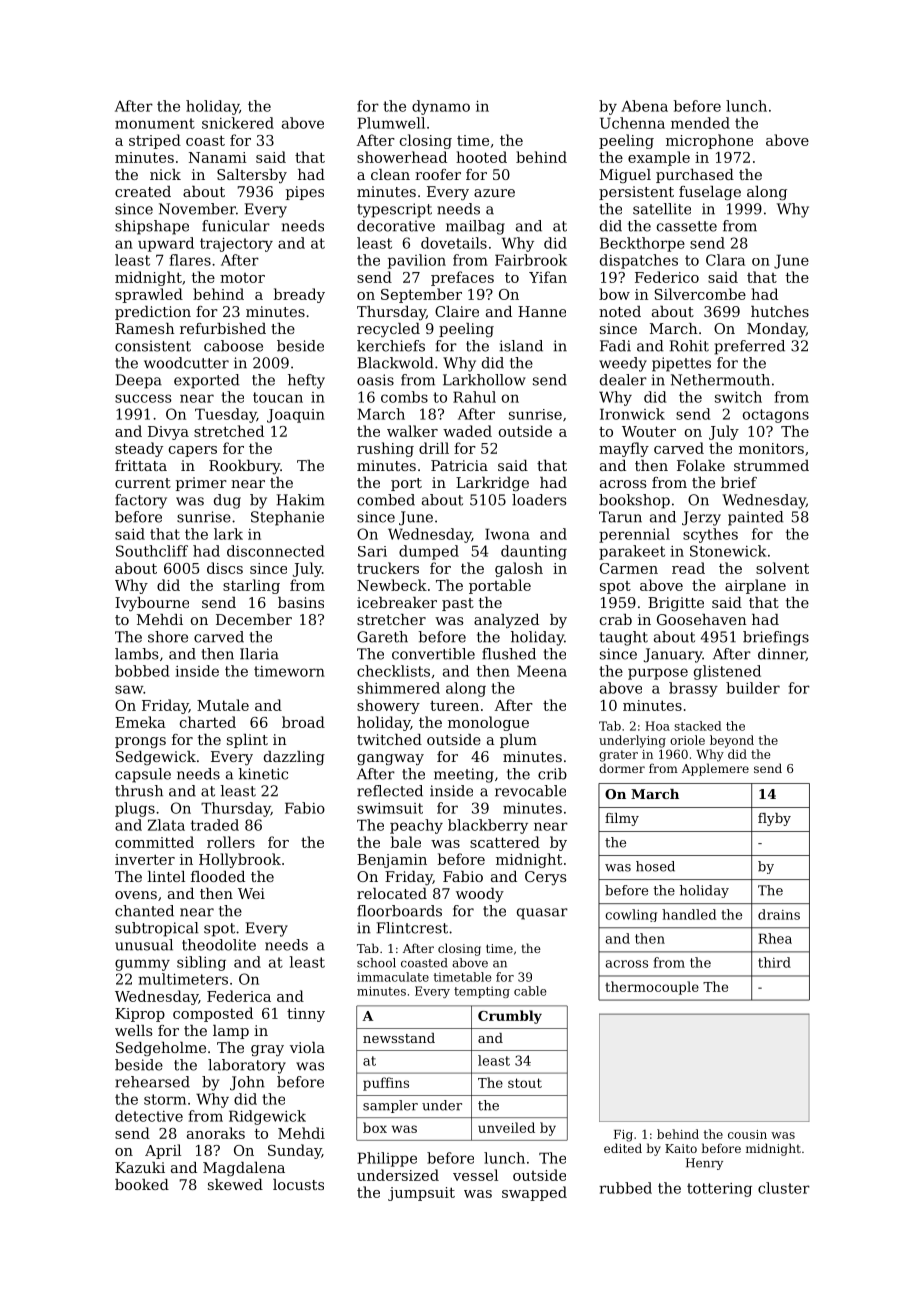 Image resolution: width=924 pixels, height=1308 pixels. I want to click on created, so click(143, 191).
